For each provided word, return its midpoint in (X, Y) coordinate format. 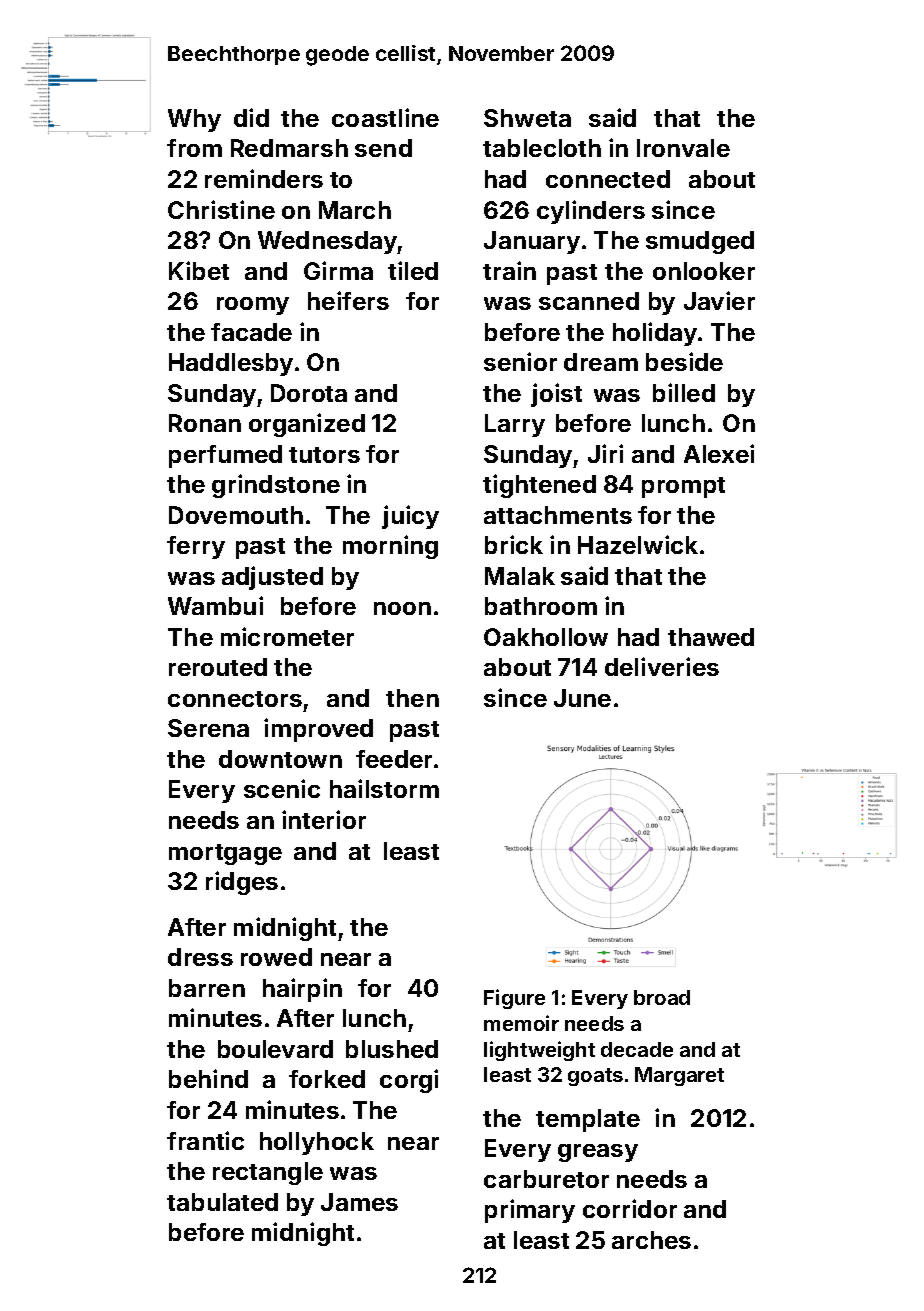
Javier (719, 300)
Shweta (527, 118)
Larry (515, 425)
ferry (196, 547)
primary (530, 1211)
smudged (700, 242)
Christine (221, 209)
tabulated (222, 1202)
